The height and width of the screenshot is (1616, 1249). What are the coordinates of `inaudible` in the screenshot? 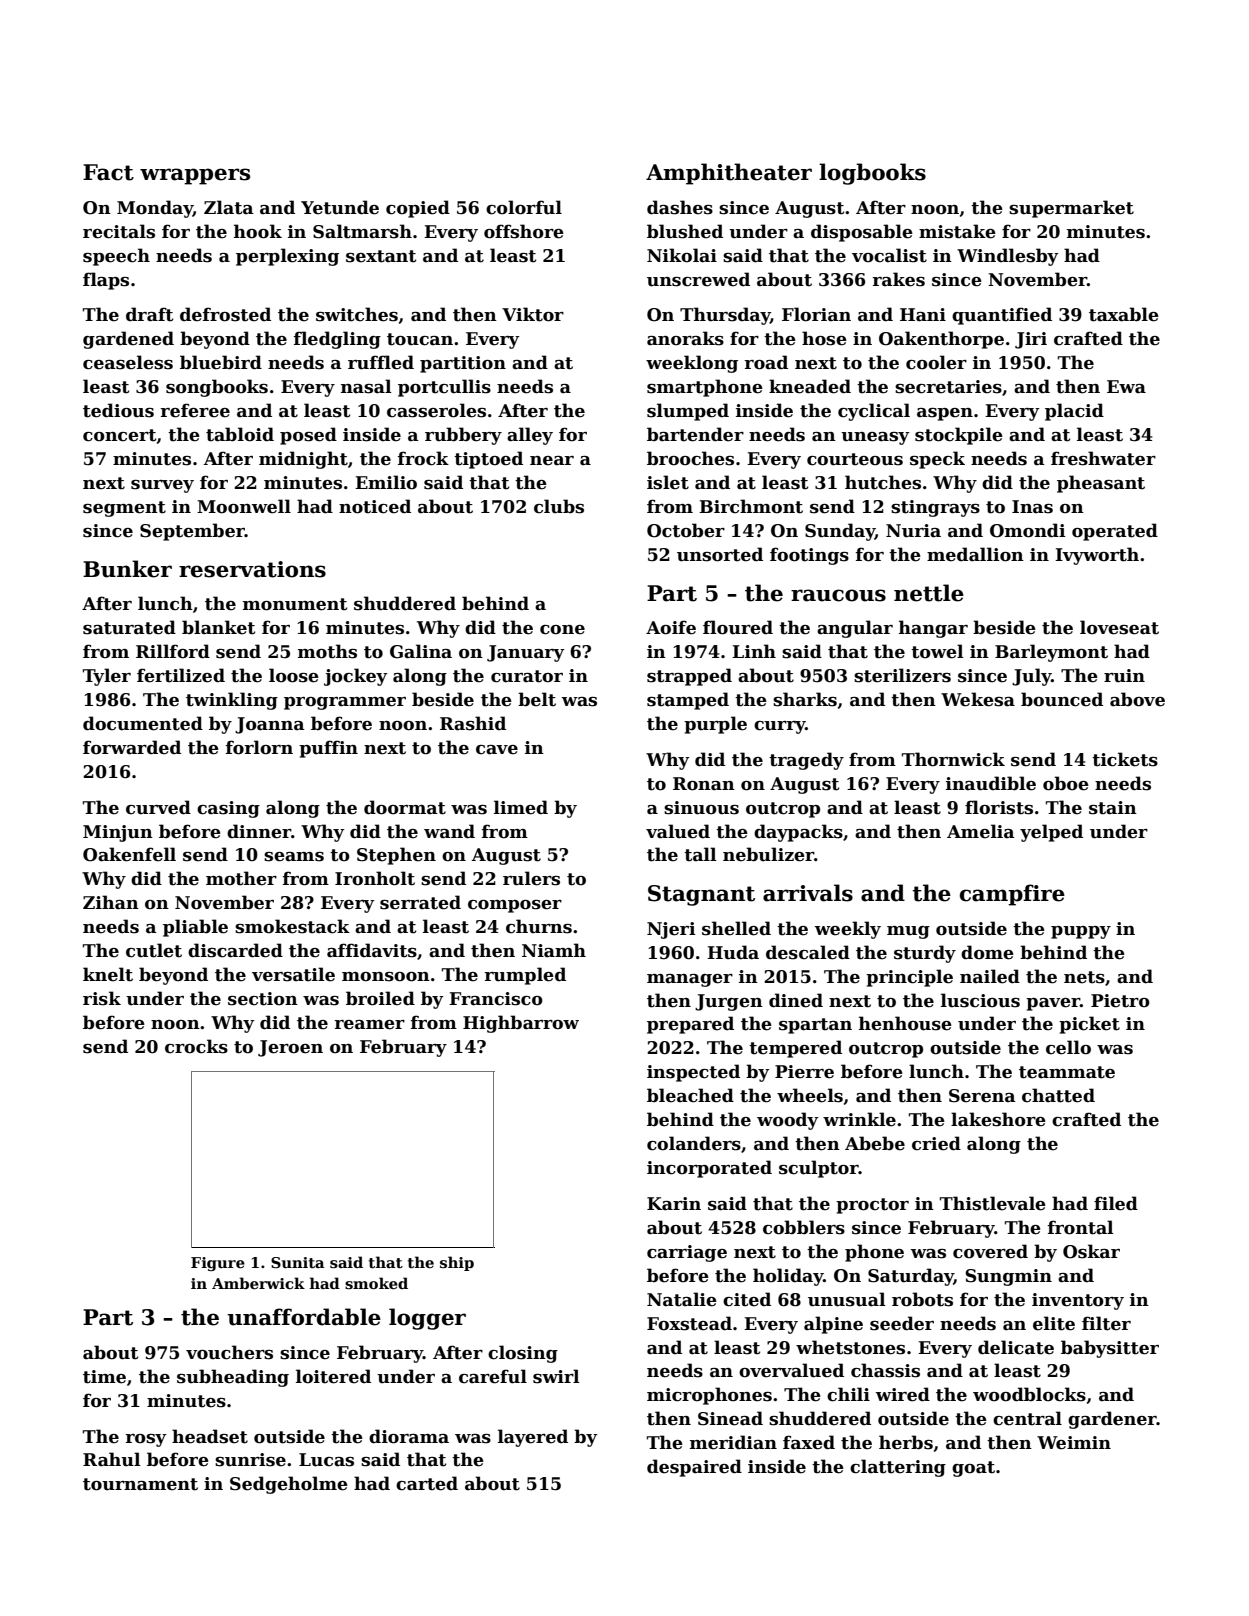 It's located at (991, 783).
